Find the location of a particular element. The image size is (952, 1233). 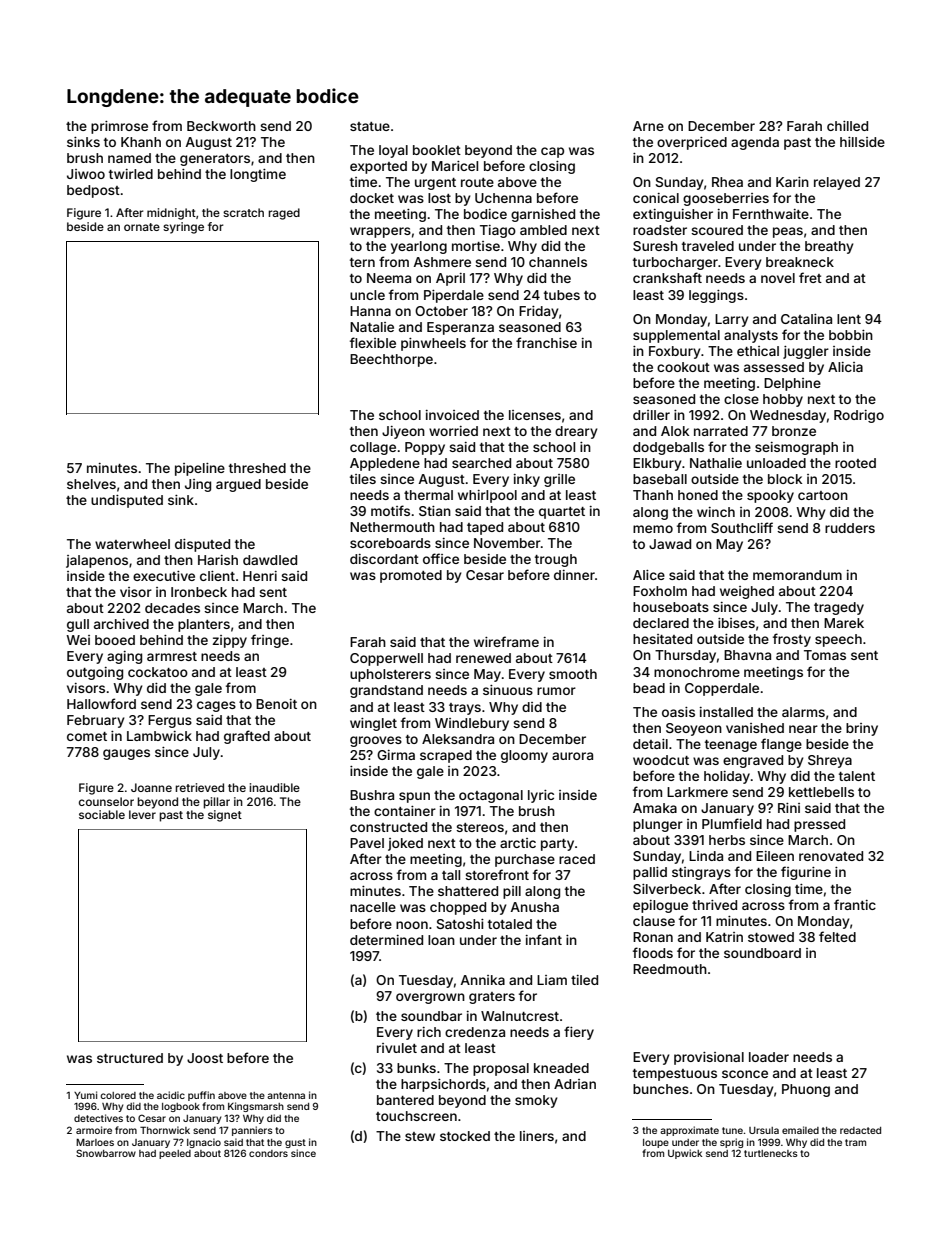

Henri is located at coordinates (260, 576).
